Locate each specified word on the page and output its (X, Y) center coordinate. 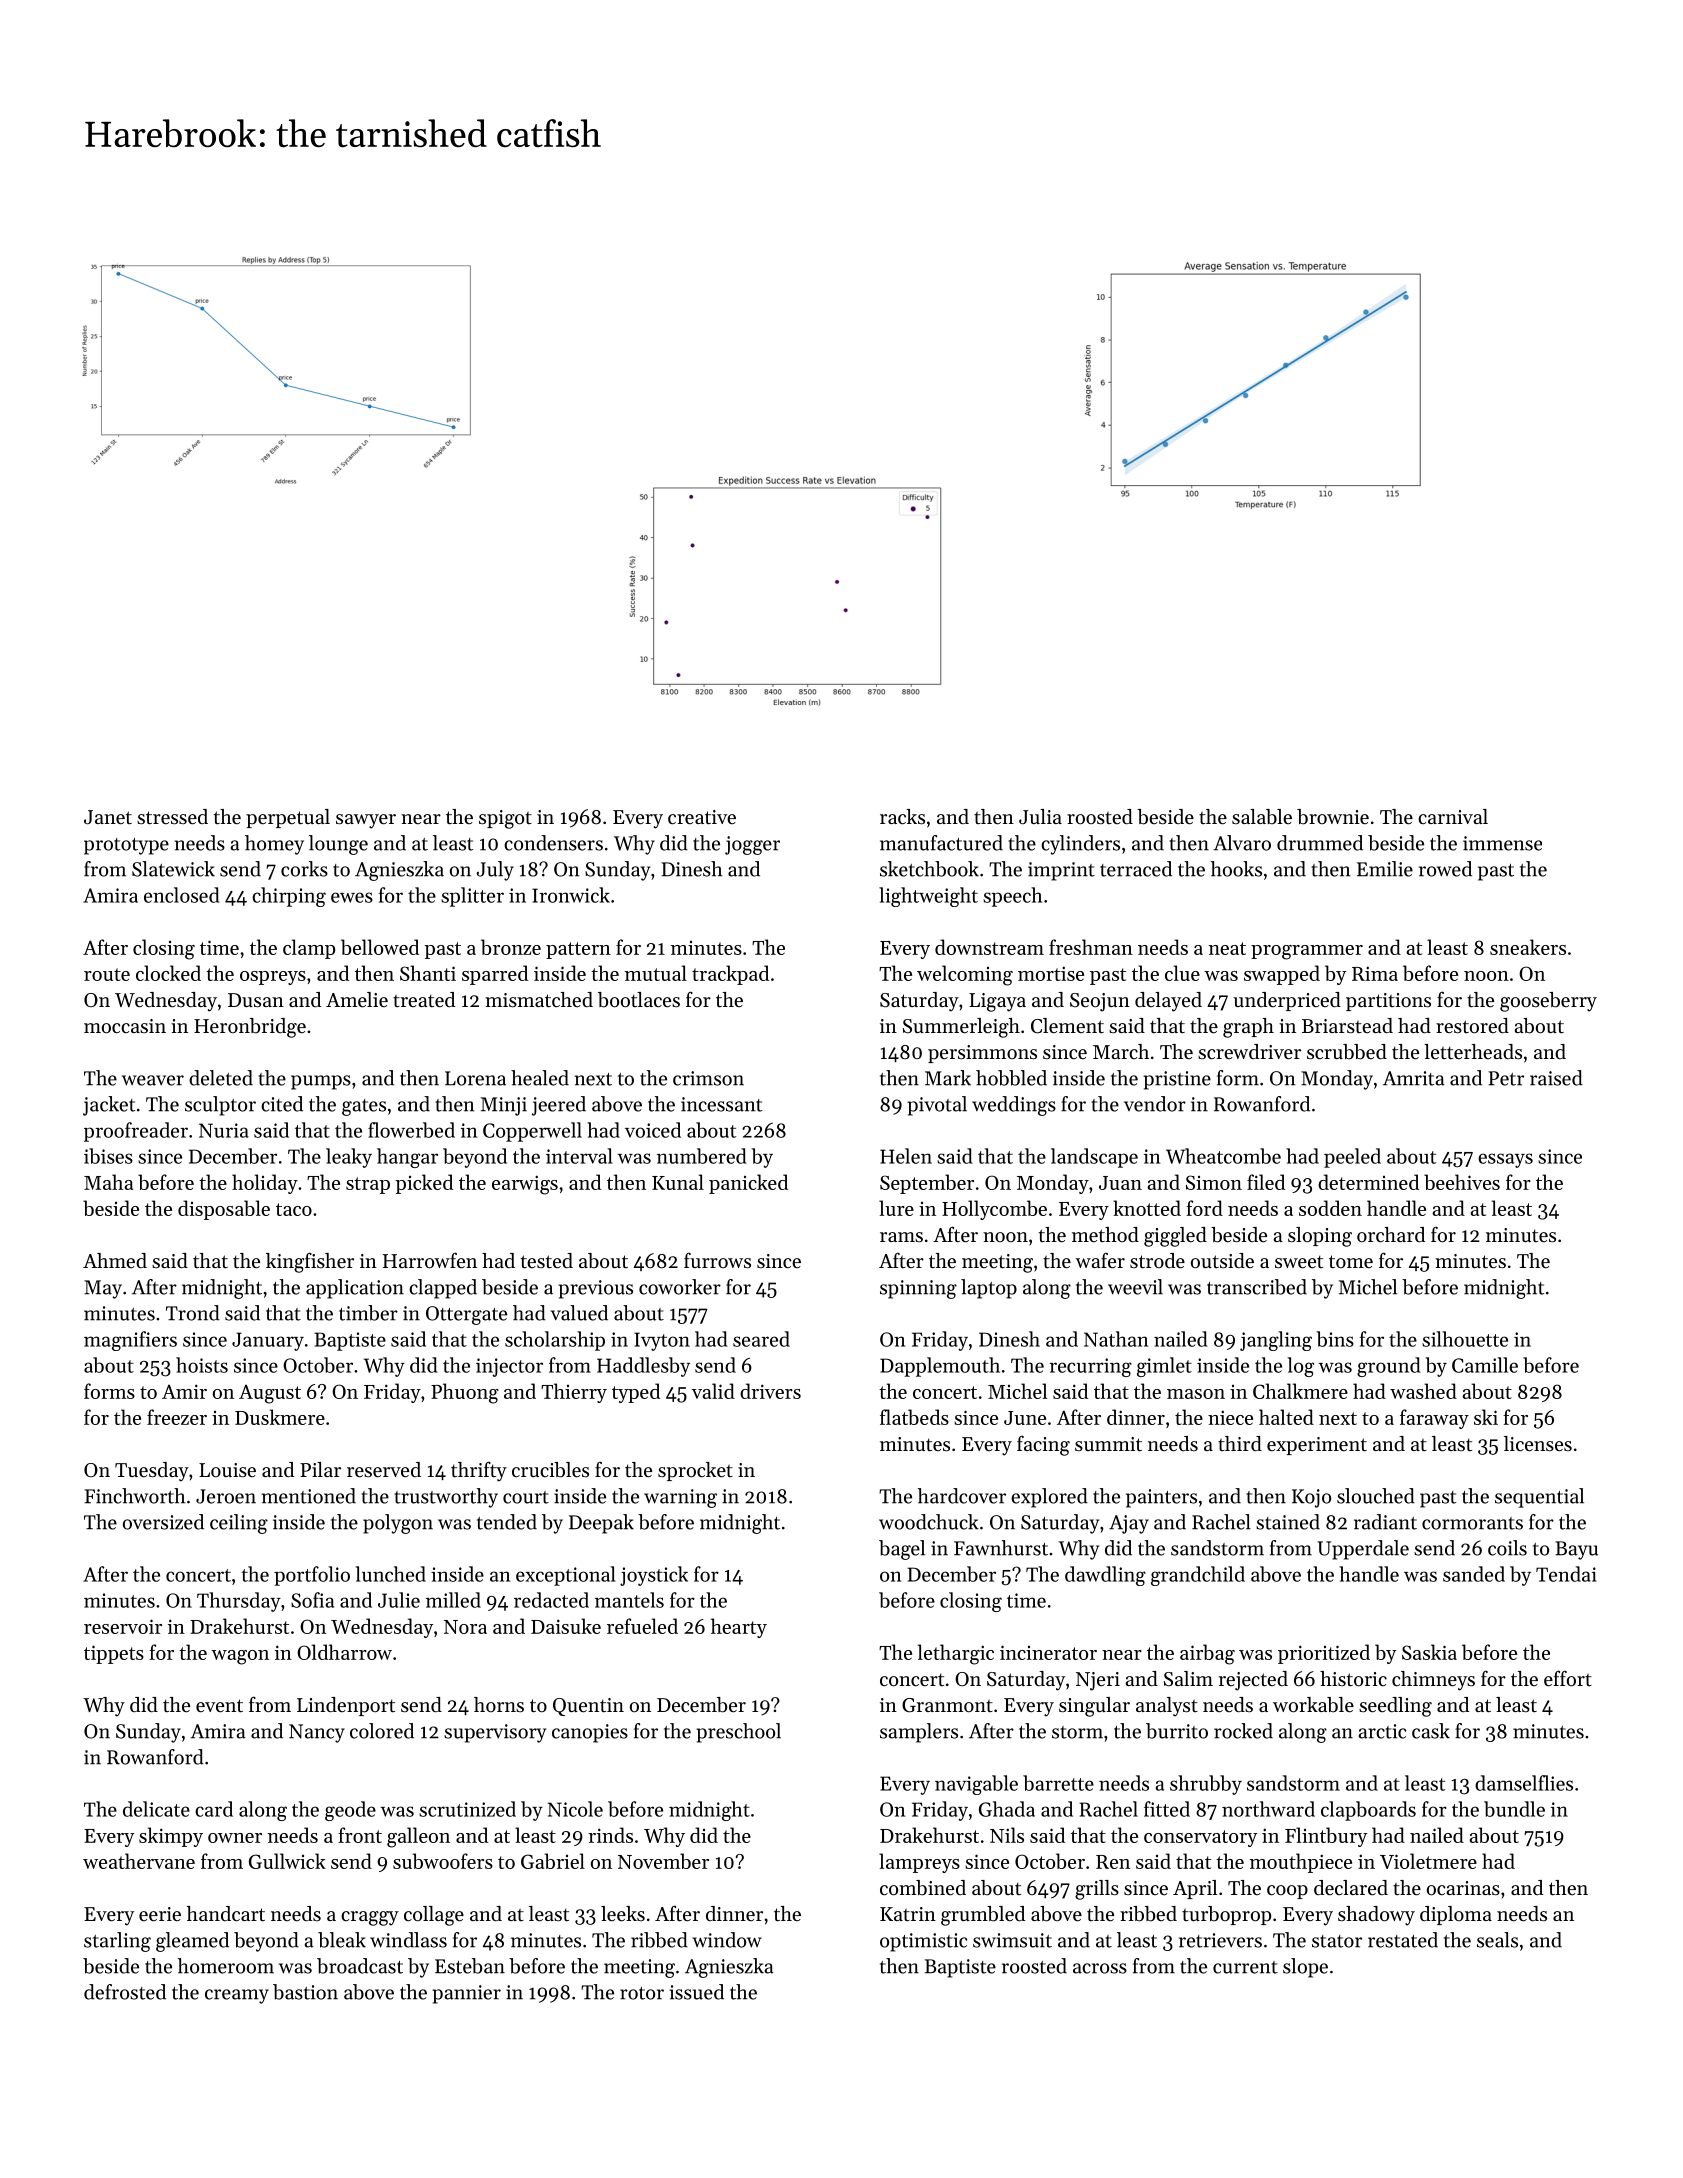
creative (702, 817)
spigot (505, 819)
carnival (1453, 816)
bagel (902, 1550)
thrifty (479, 1471)
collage (434, 1916)
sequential (1539, 1498)
